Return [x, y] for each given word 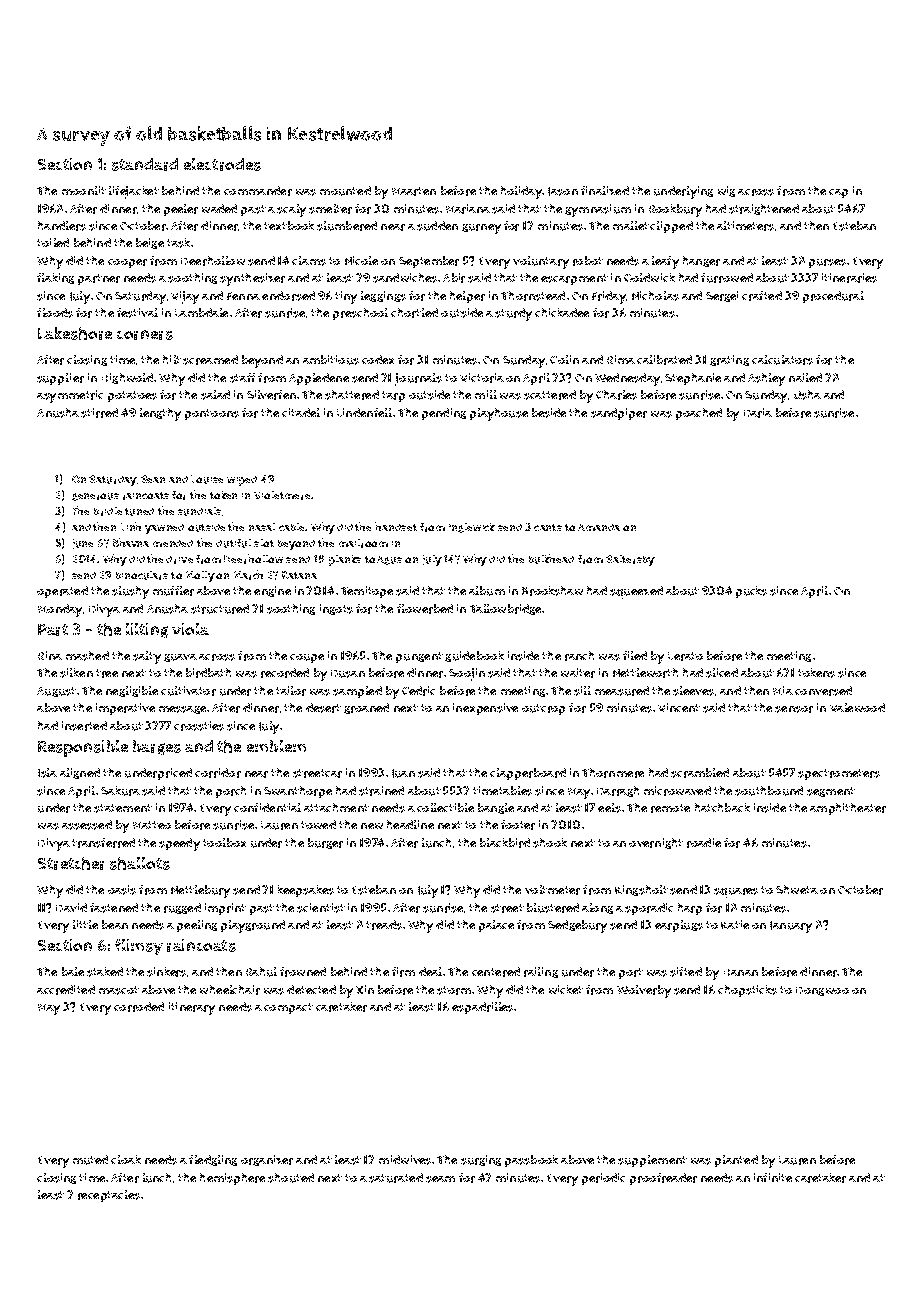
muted [90, 1160]
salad [215, 395]
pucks [751, 592]
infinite [773, 1177]
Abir [454, 278]
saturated [396, 1178]
